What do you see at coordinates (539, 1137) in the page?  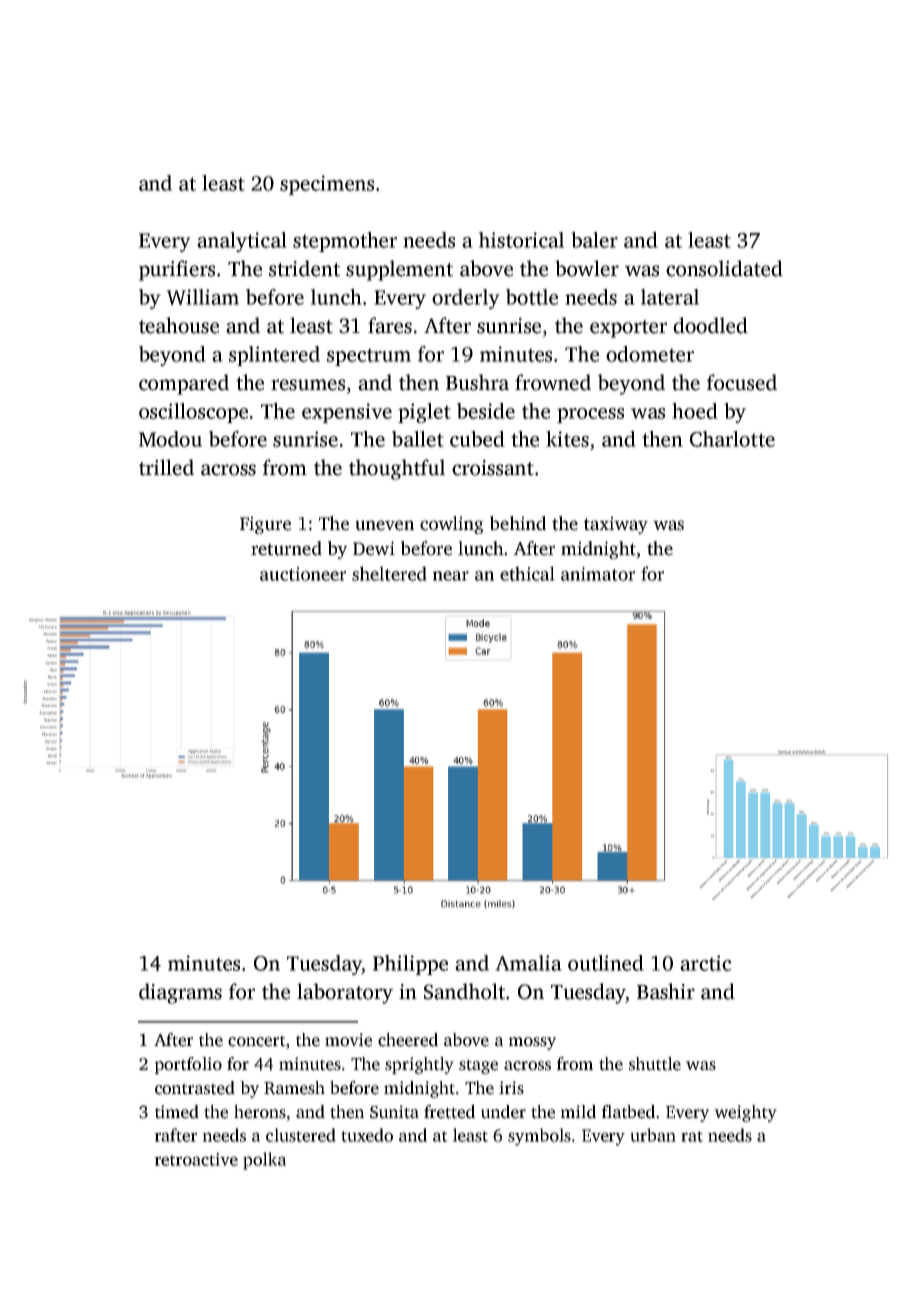 I see `symbols` at bounding box center [539, 1137].
